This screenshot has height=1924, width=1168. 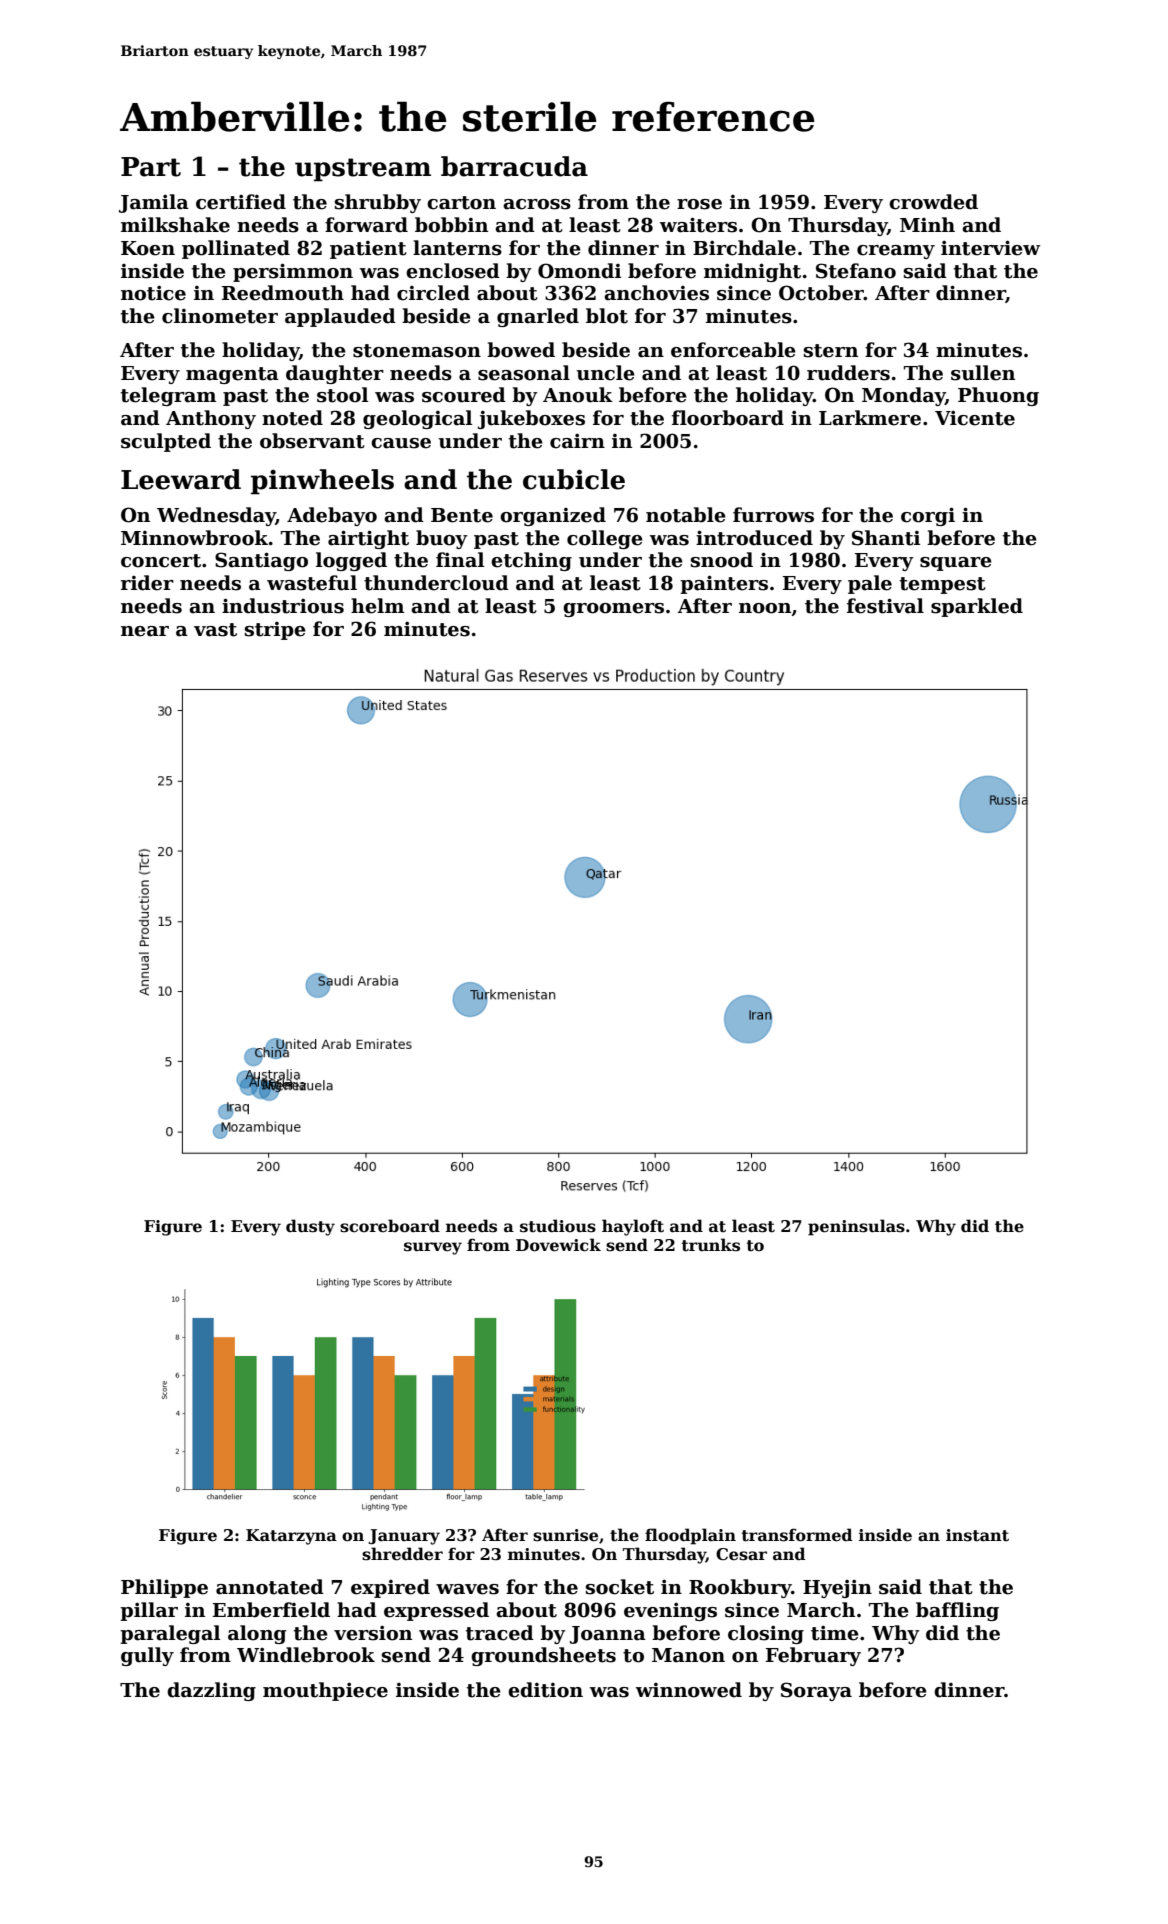 What do you see at coordinates (236, 249) in the screenshot?
I see `pollinated` at bounding box center [236, 249].
